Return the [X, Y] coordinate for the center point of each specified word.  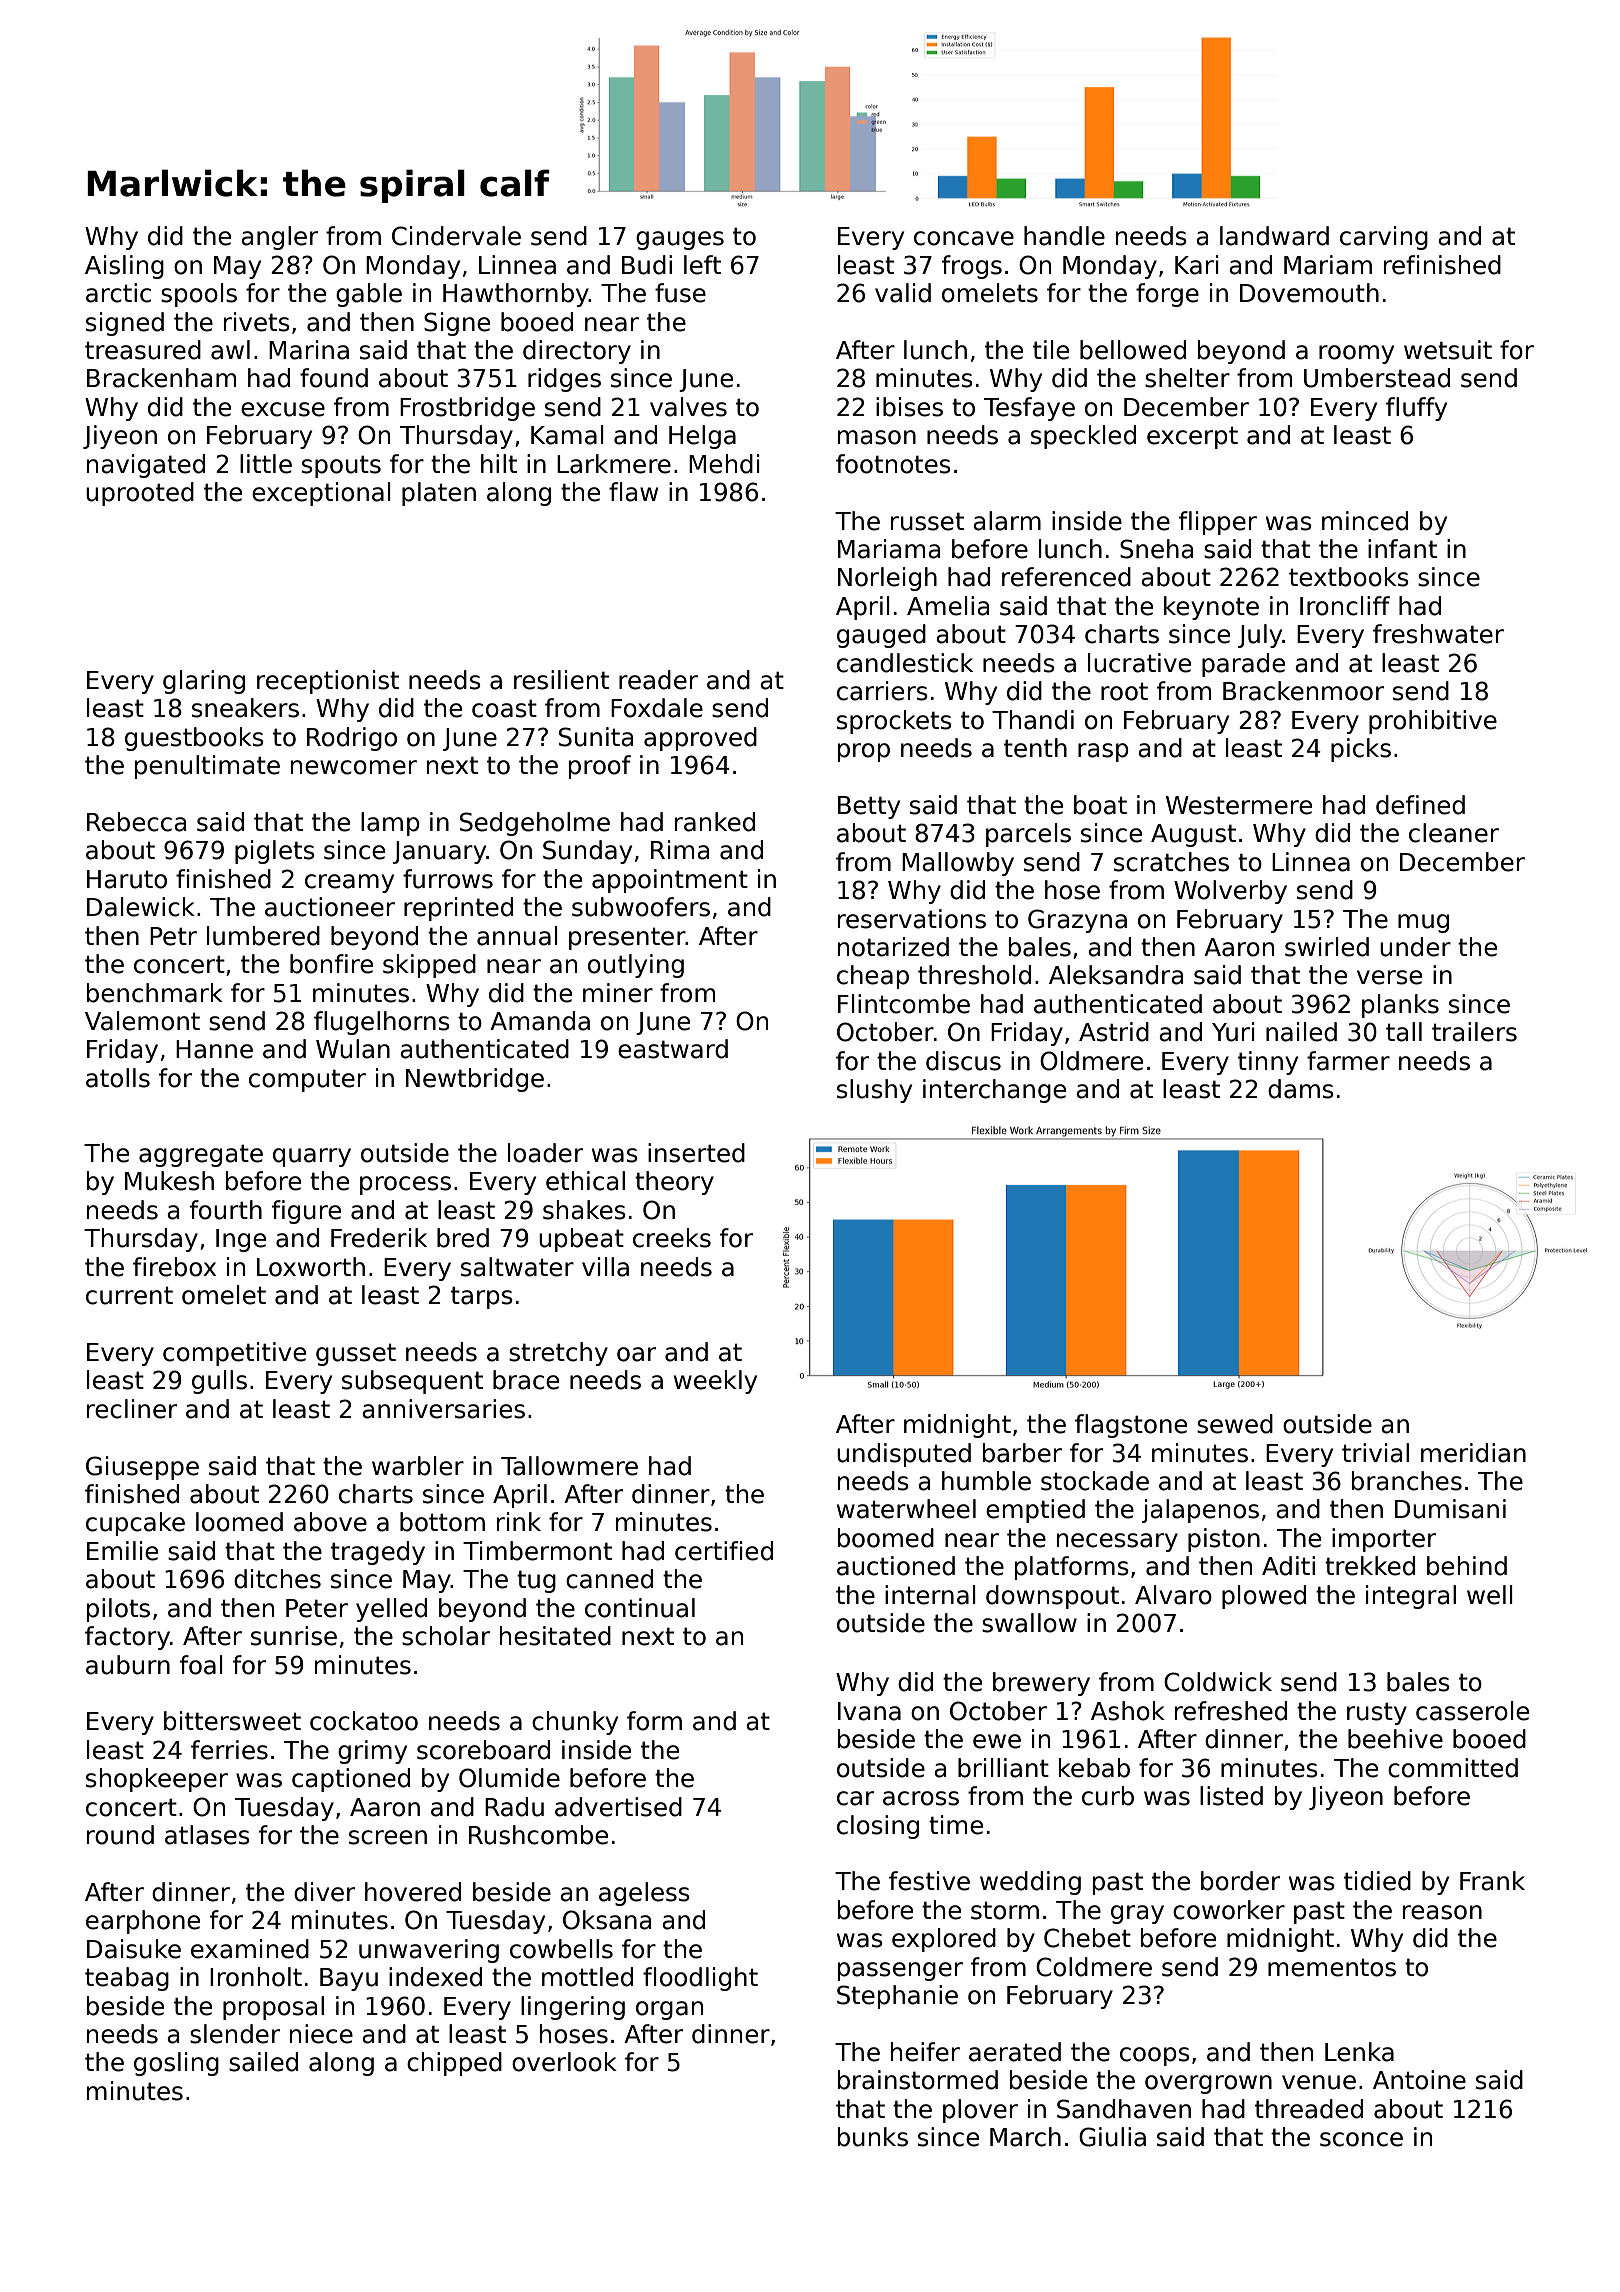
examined [250, 1949]
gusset [356, 1355]
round [120, 1835]
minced [1365, 521]
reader [658, 680]
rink [519, 1521]
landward [1274, 236]
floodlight [700, 1979]
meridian [1473, 1453]
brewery [1041, 1684]
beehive [1395, 1739]
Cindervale [456, 236]
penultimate [207, 767]
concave [964, 238]
